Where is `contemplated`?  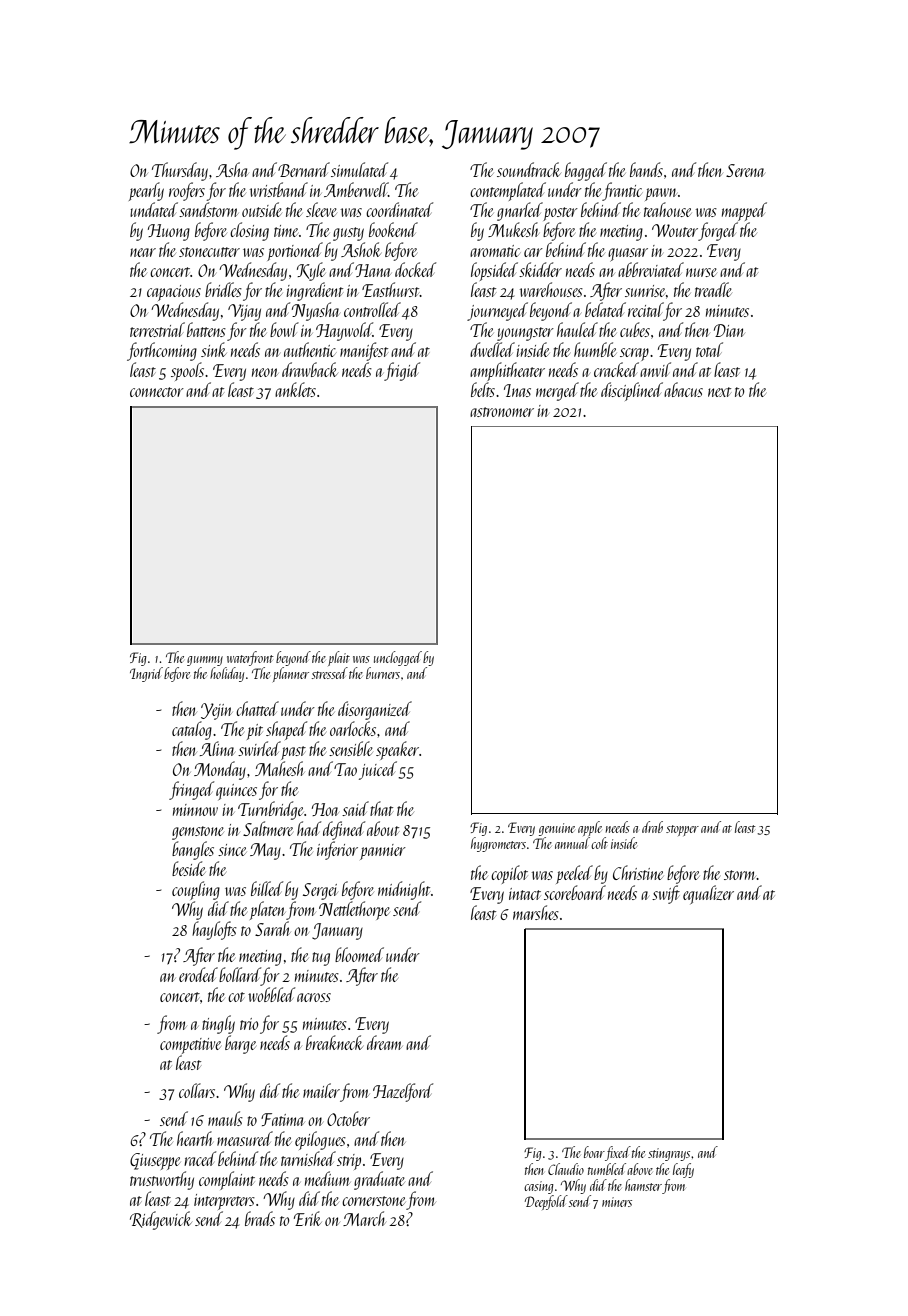 contemplated is located at coordinates (508, 191).
